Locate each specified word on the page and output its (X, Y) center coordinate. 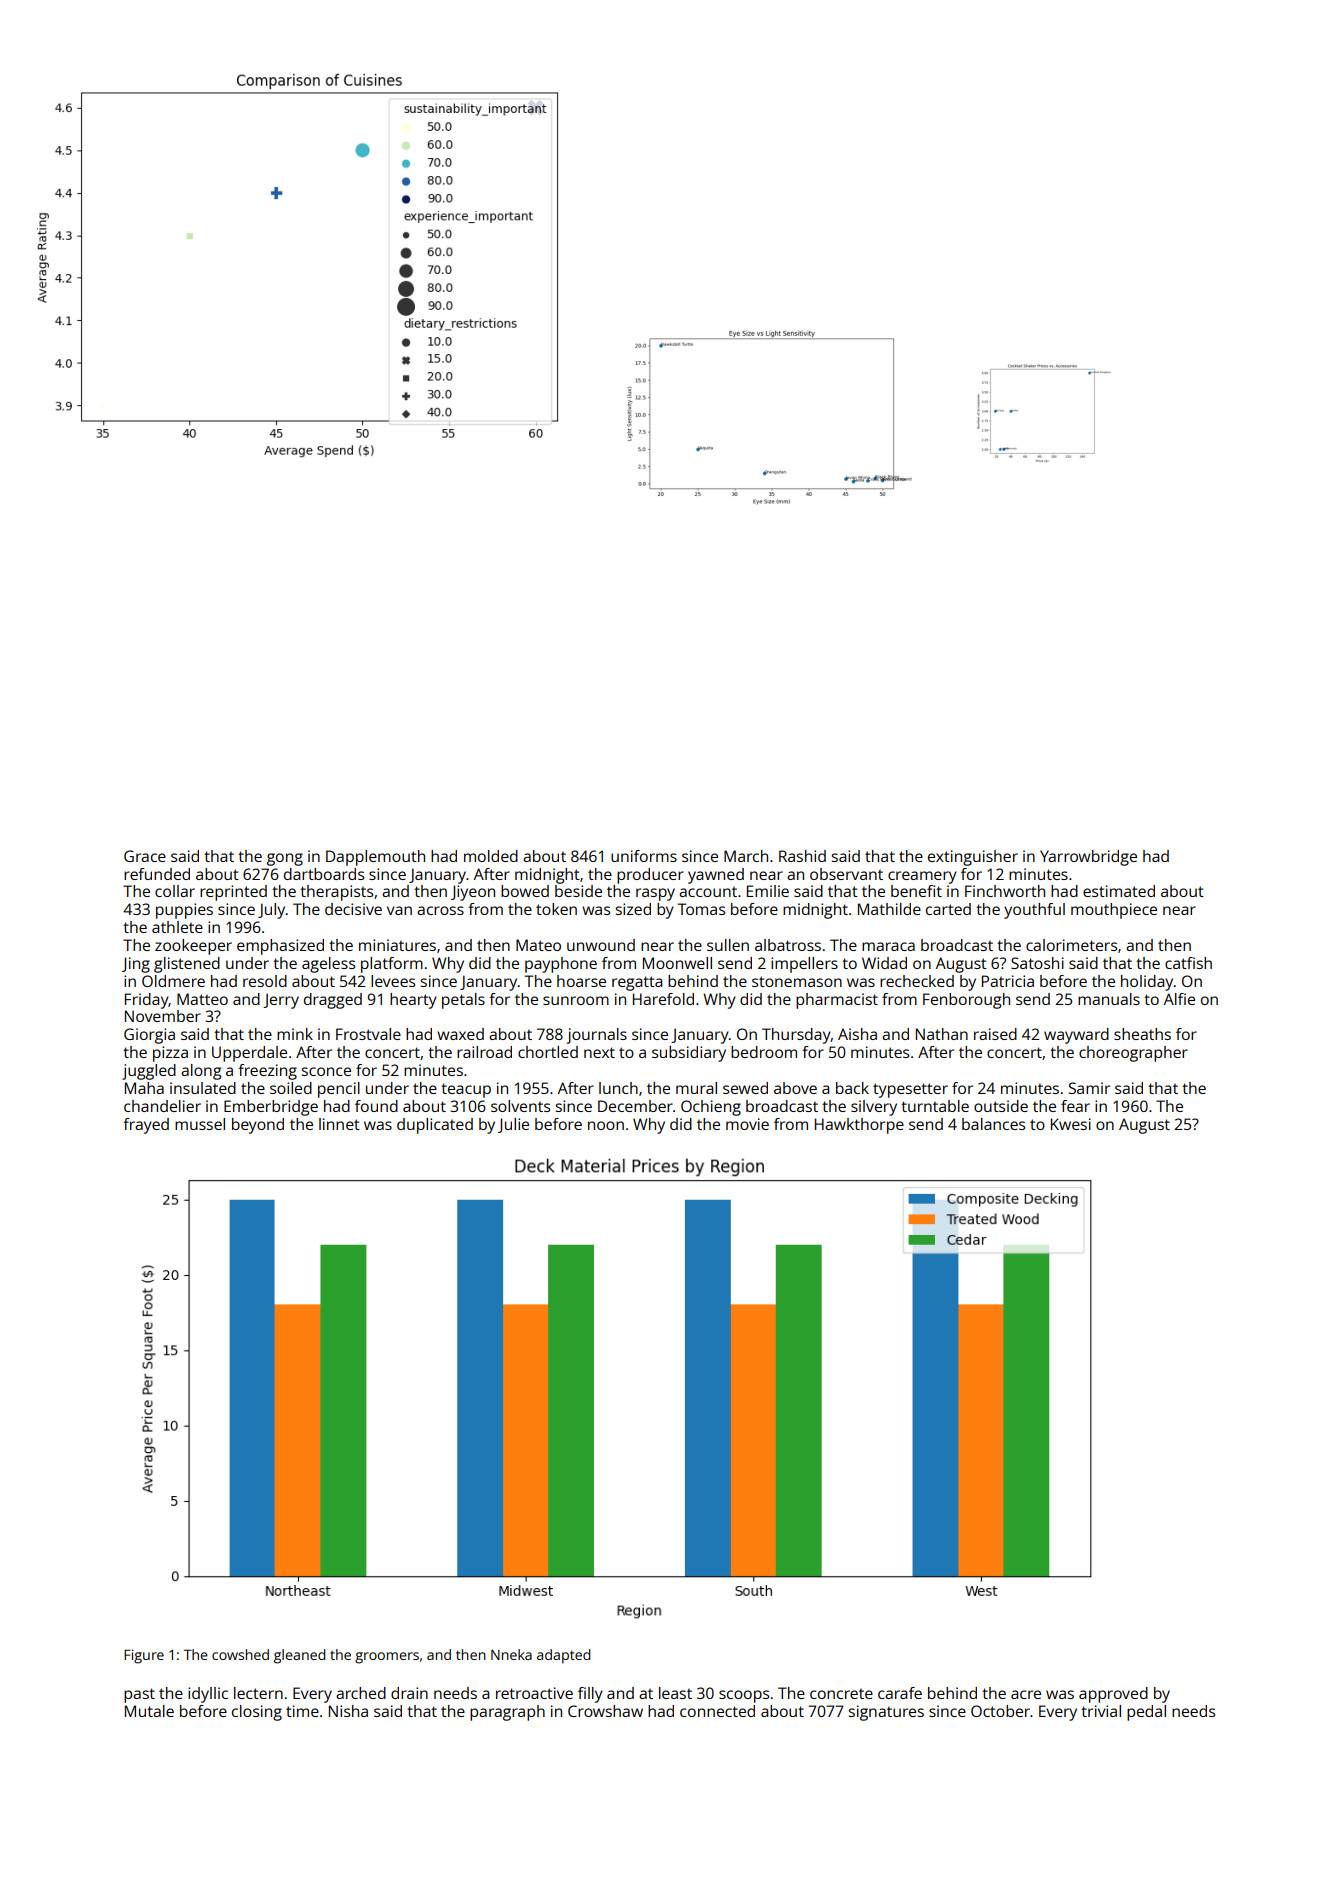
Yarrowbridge (1088, 858)
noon (606, 1125)
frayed (146, 1126)
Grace (145, 856)
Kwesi (1071, 1124)
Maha (144, 1088)
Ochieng (711, 1108)
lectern (258, 1693)
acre (1026, 1694)
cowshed (240, 1654)
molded (491, 856)
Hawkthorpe (859, 1126)
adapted (563, 1656)
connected (717, 1711)
